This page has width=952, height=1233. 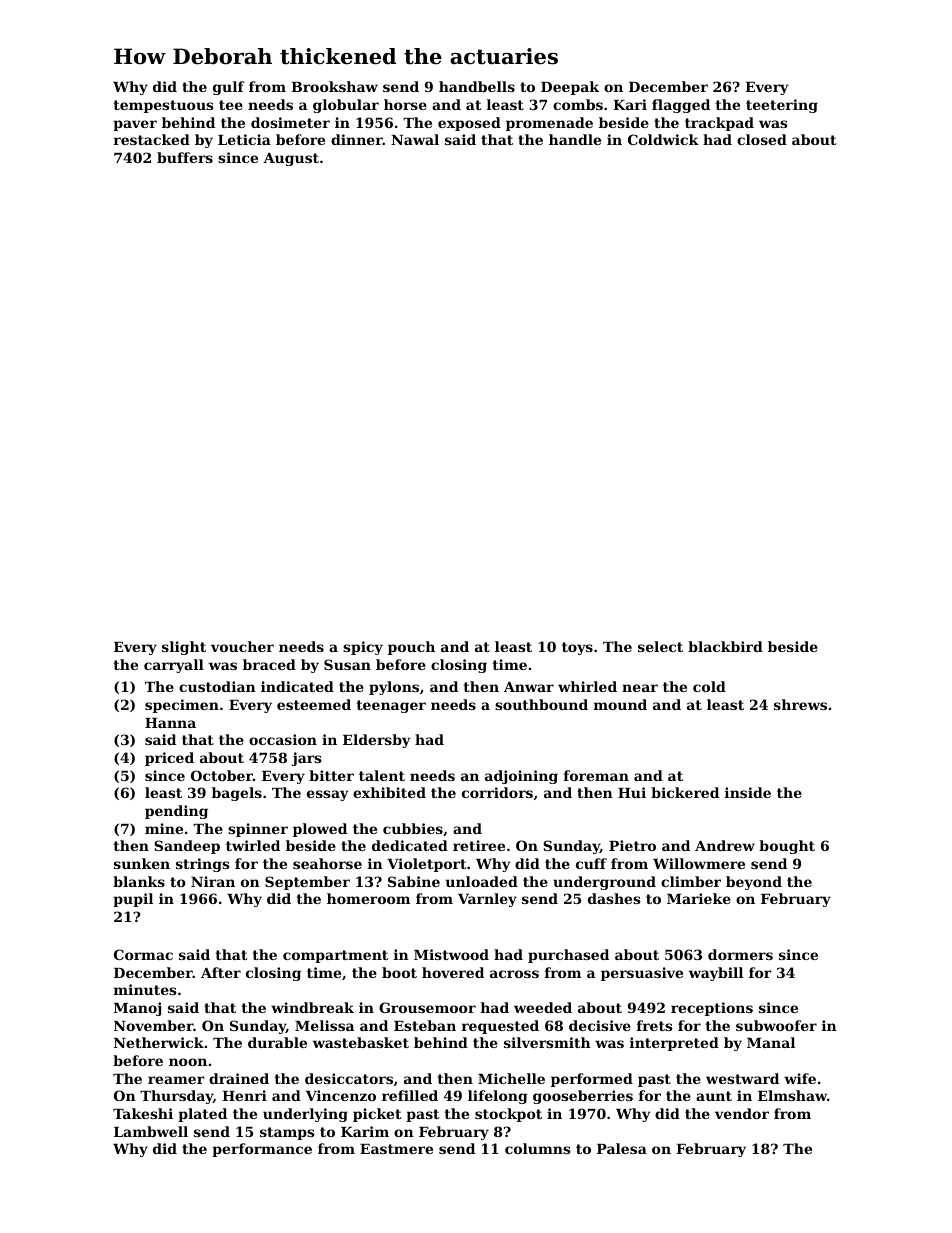 I want to click on Brookshaw, so click(x=334, y=86).
